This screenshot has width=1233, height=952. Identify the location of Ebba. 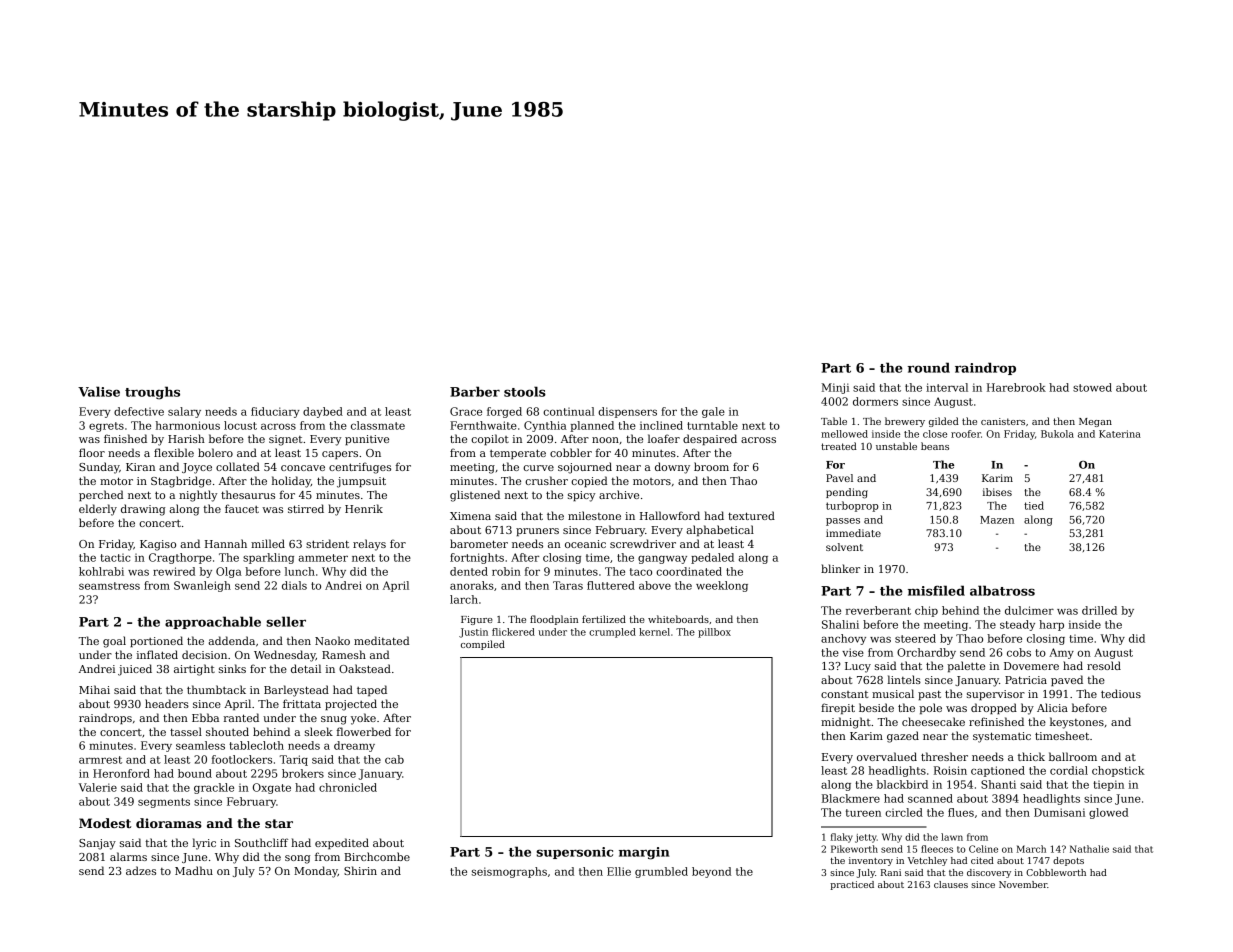
(205, 717).
